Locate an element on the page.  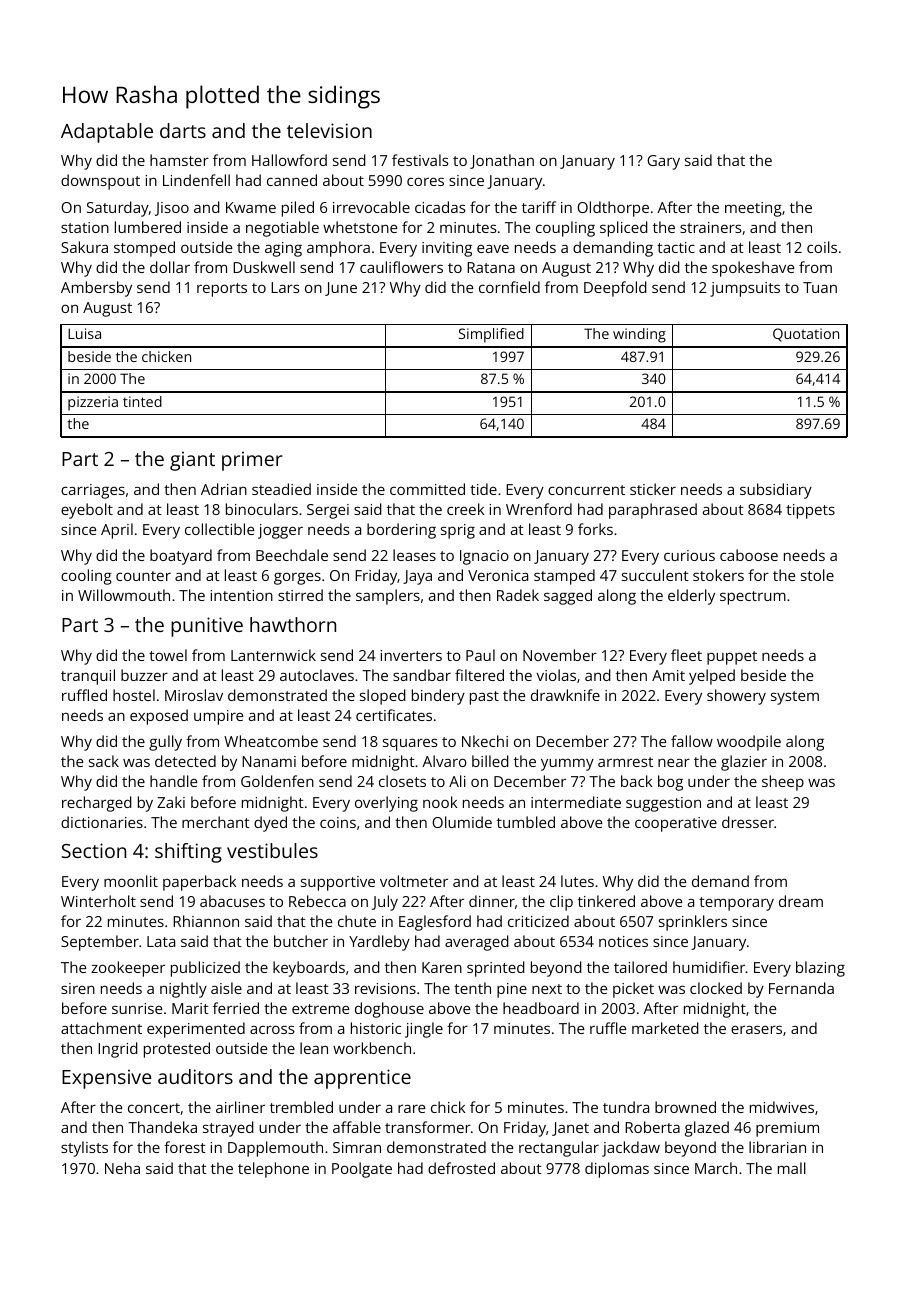
billed is located at coordinates (490, 761).
